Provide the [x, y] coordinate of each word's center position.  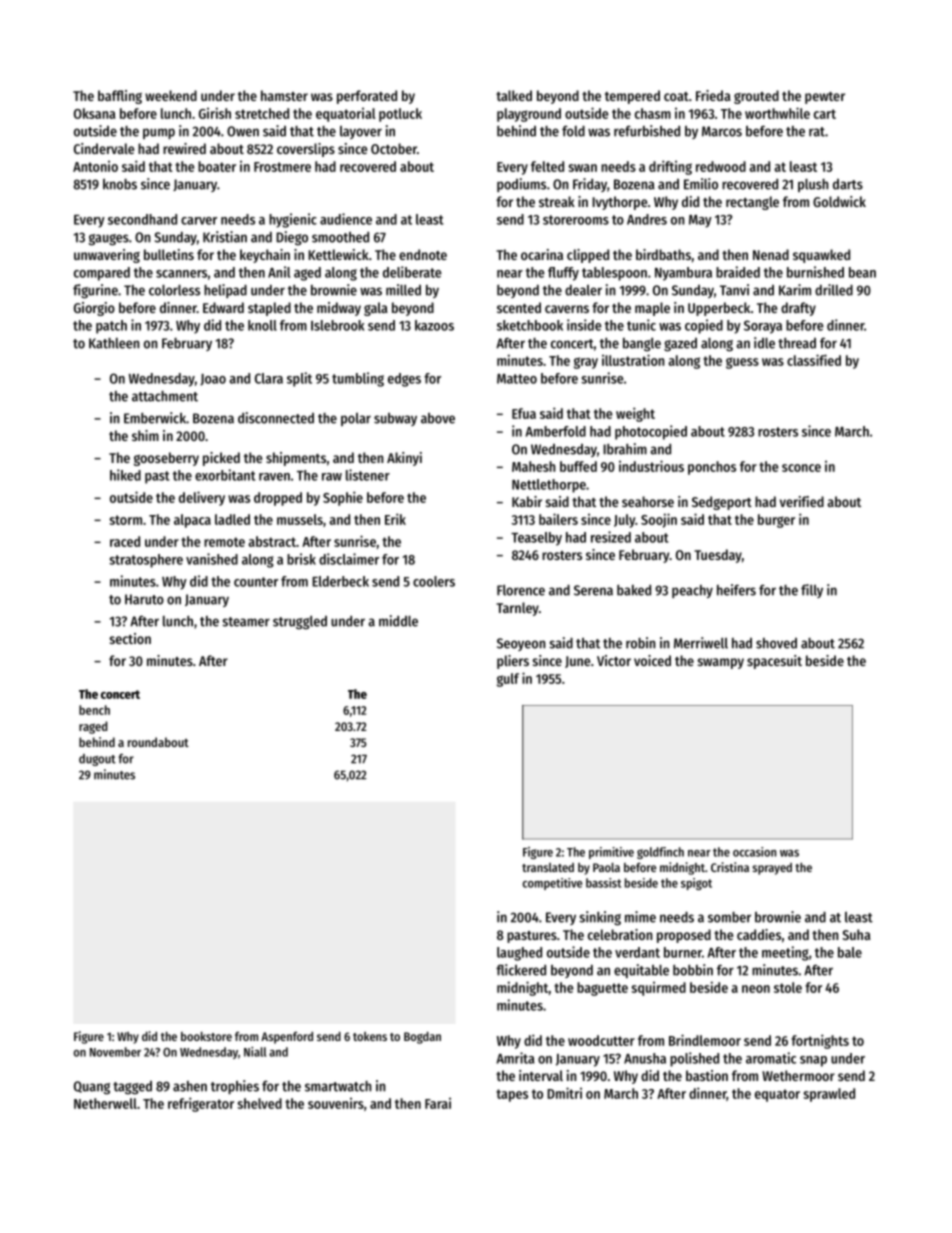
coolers [434, 581]
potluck [400, 115]
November [115, 1052]
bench [94, 710]
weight [635, 414]
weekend [171, 95]
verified [802, 501]
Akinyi [404, 459]
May [700, 221]
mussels [300, 519]
